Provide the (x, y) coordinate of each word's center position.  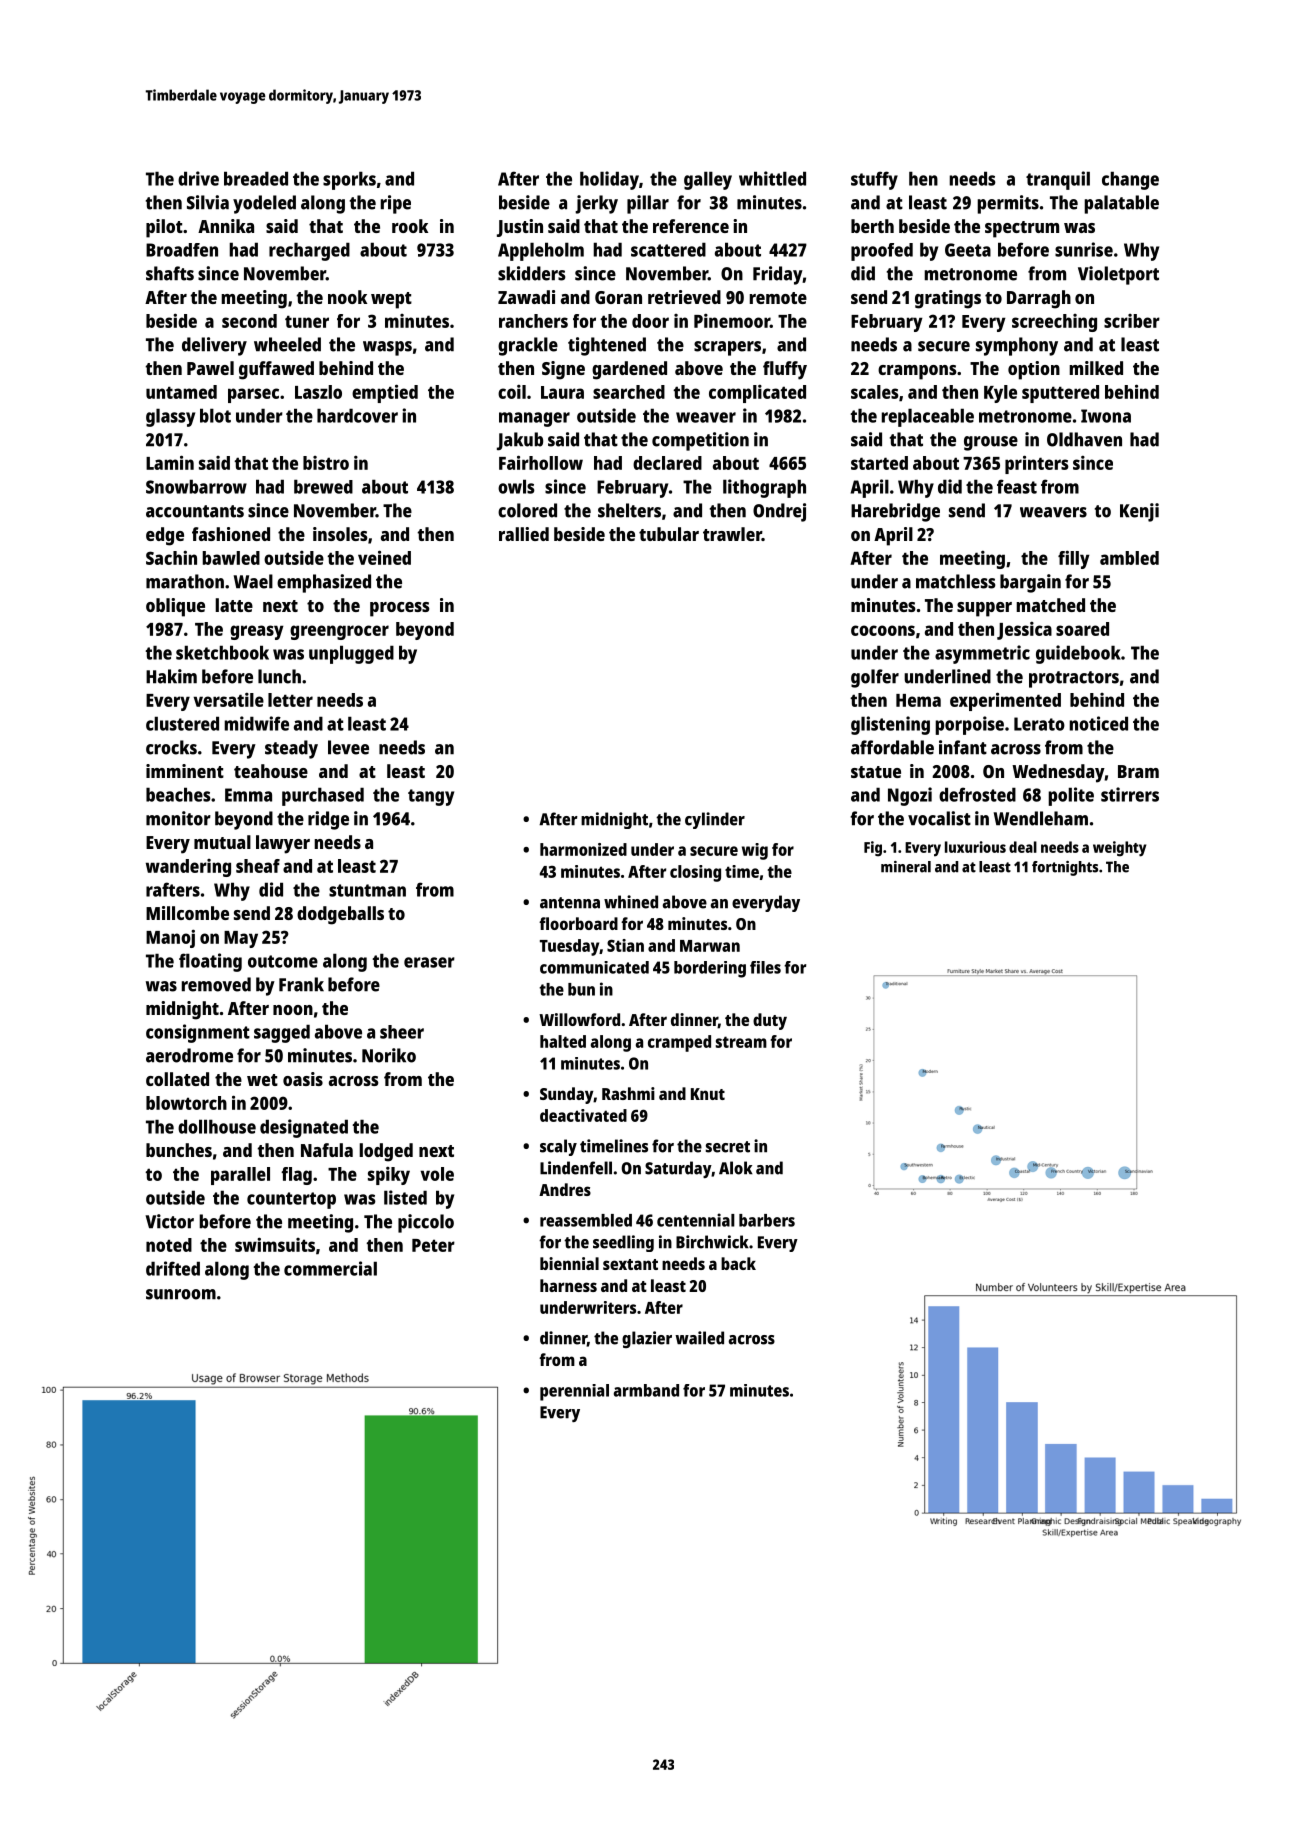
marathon (185, 581)
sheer (402, 1032)
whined (631, 902)
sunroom (181, 1294)
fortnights (1065, 868)
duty (770, 1021)
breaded (256, 178)
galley (708, 180)
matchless (956, 581)
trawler (732, 534)
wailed (699, 1338)
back (738, 1263)
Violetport (1118, 275)
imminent (185, 771)
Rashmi (628, 1093)
